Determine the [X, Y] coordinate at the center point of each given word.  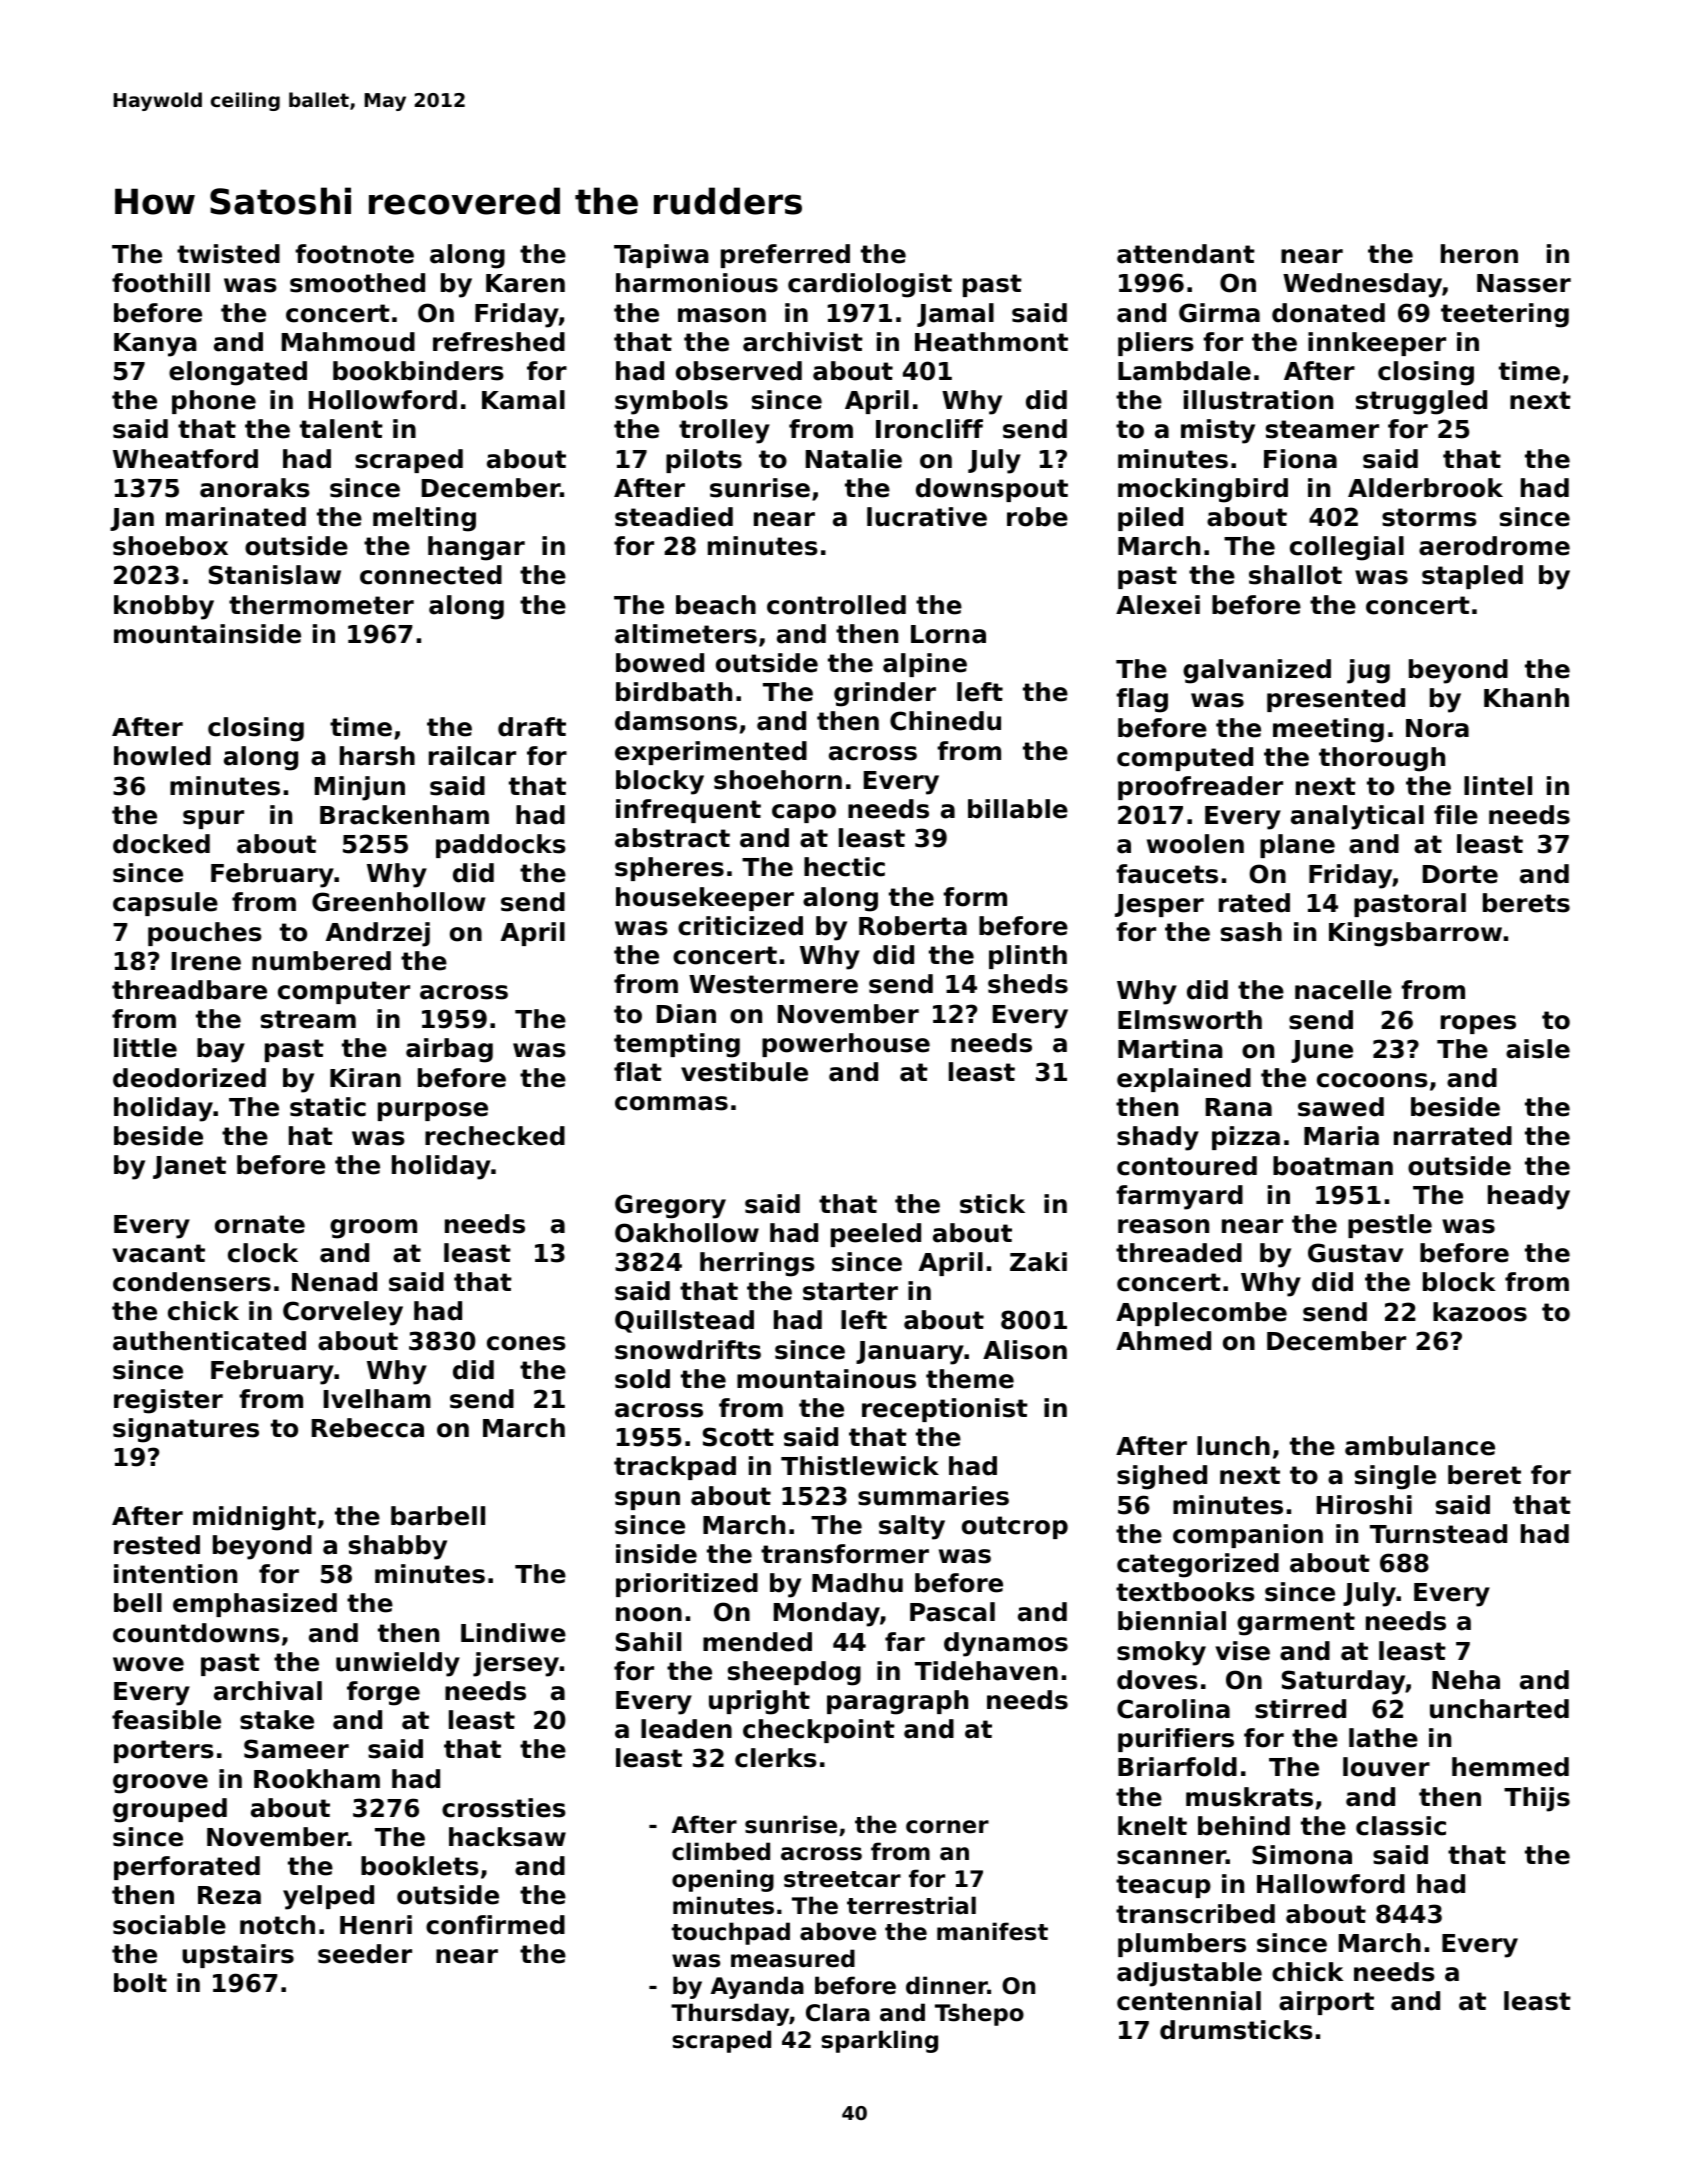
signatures [186, 1430]
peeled [876, 1235]
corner [947, 1827]
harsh [377, 756]
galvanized [1257, 671]
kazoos [1480, 1312]
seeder [365, 1954]
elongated [238, 373]
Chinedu [945, 721]
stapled [1472, 577]
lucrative [927, 517]
